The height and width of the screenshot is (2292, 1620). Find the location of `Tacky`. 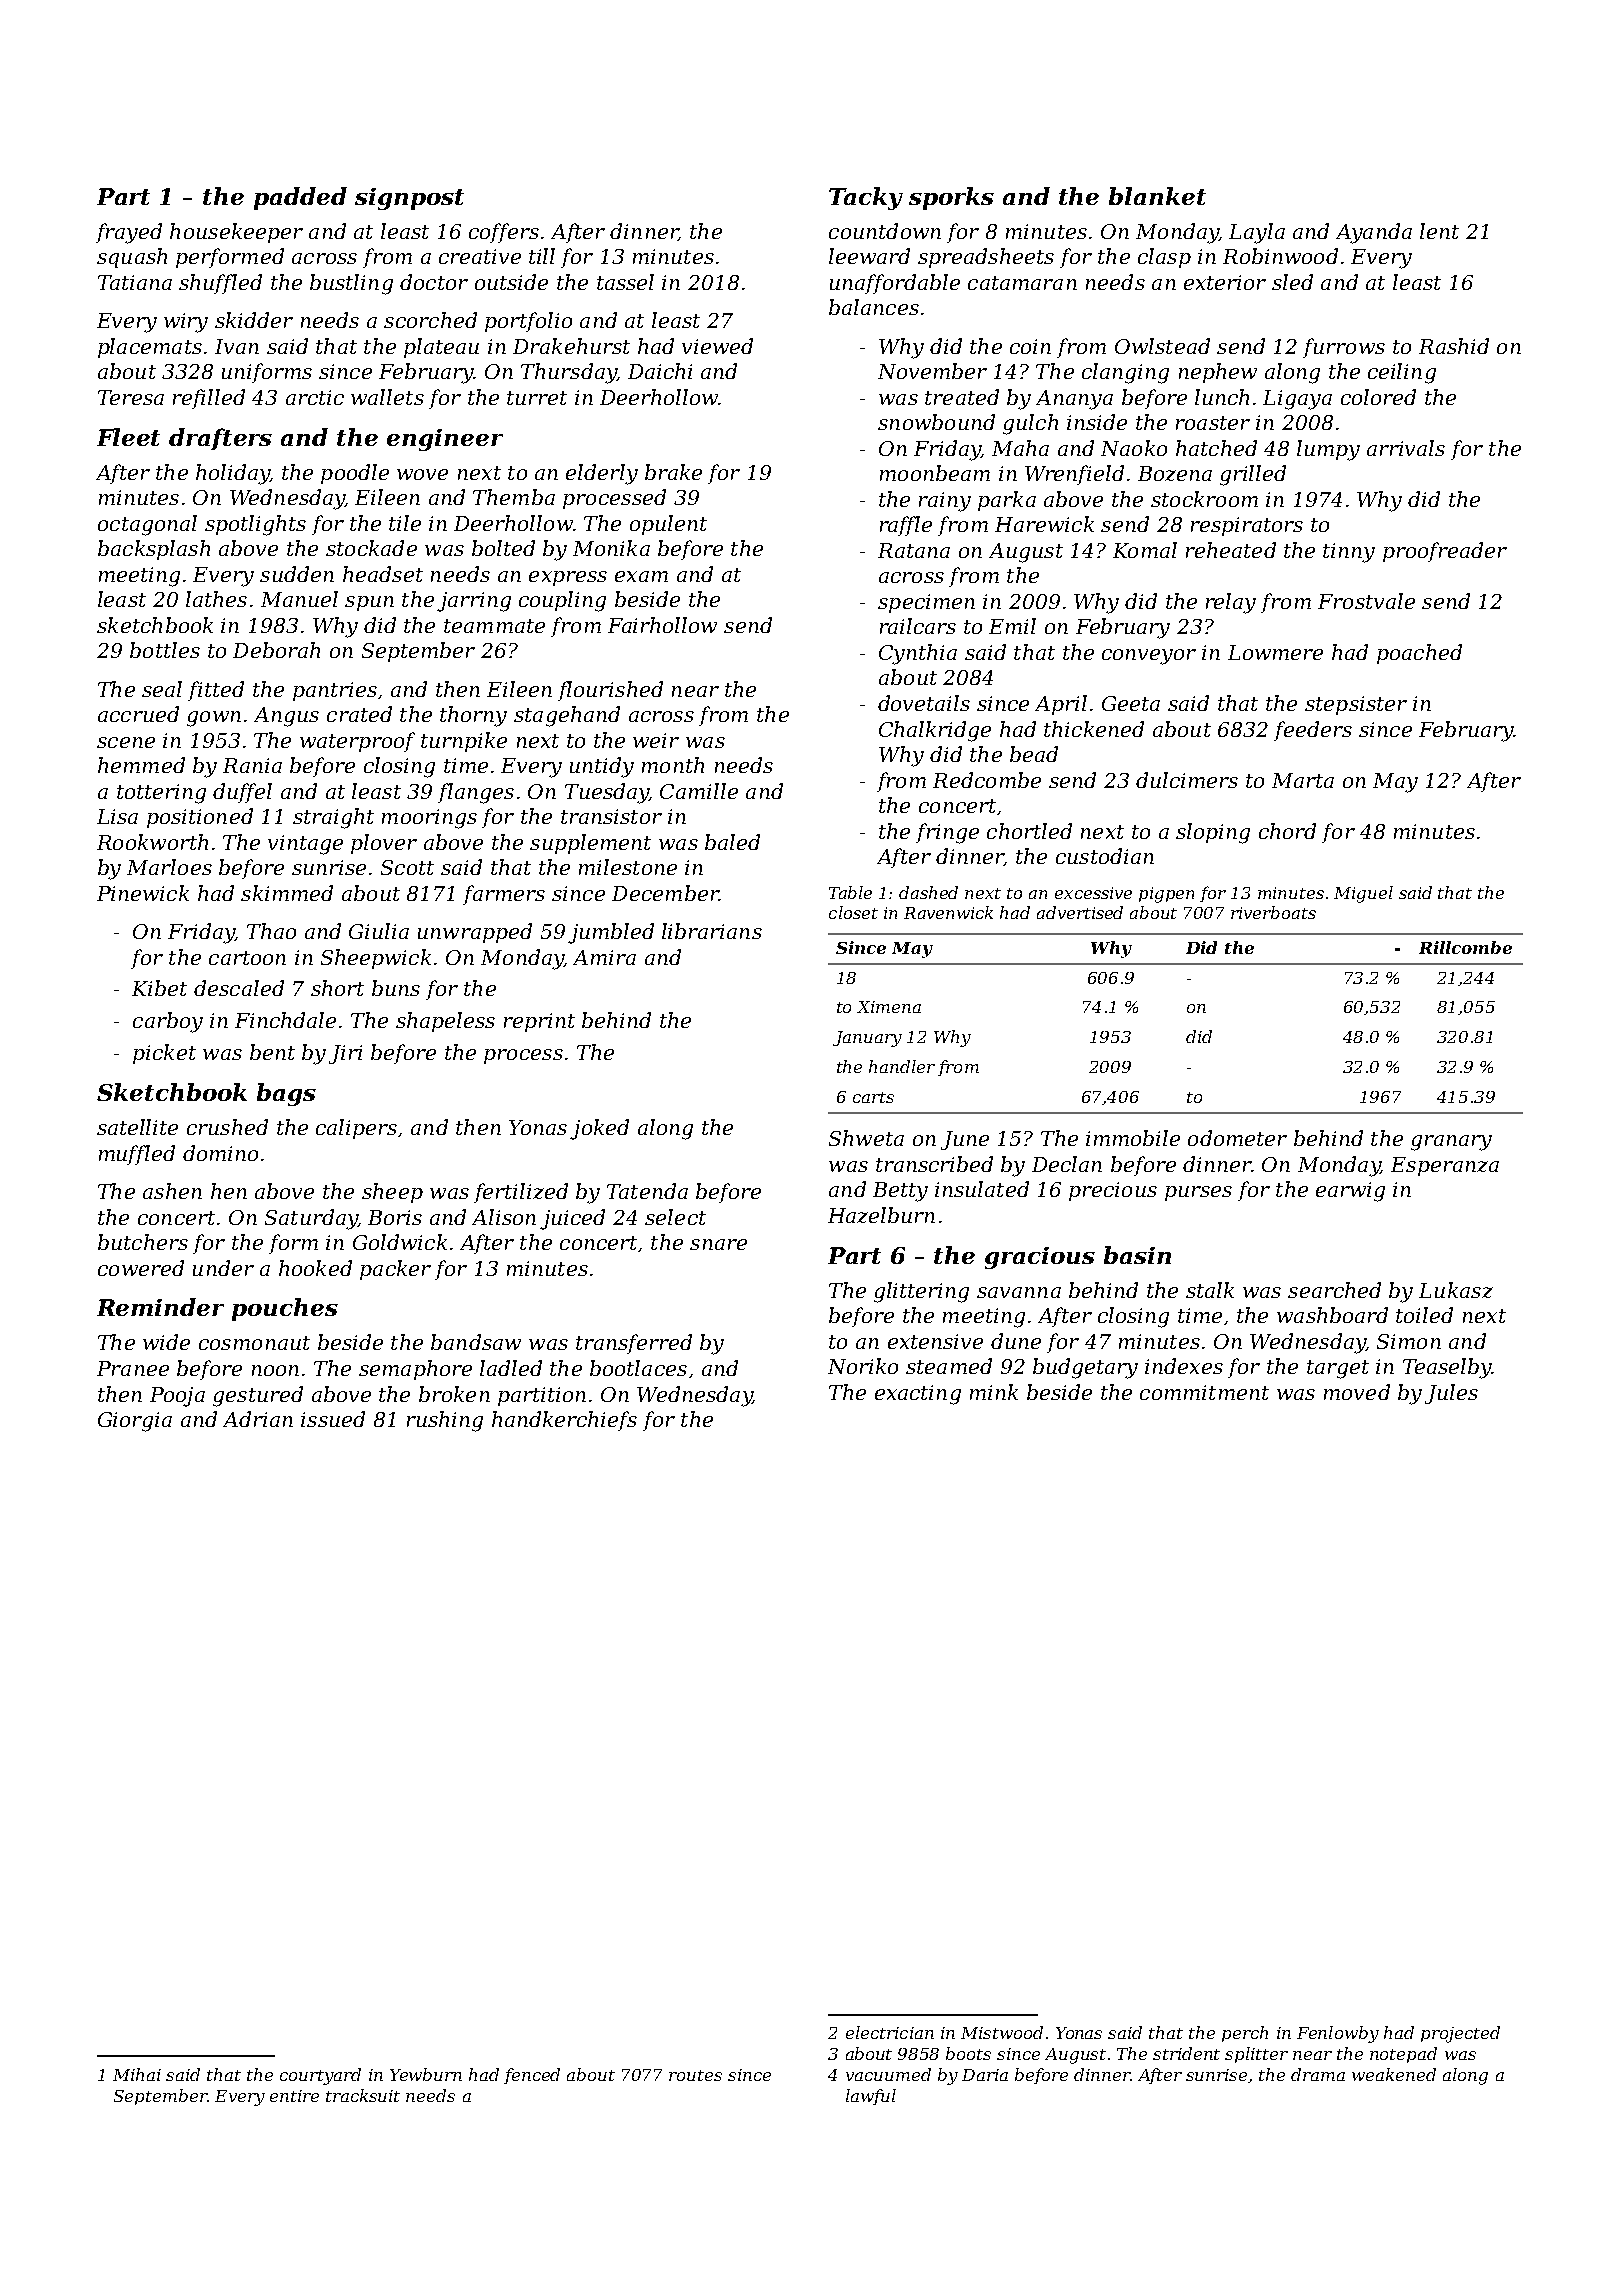

Tacky is located at coordinates (866, 198).
